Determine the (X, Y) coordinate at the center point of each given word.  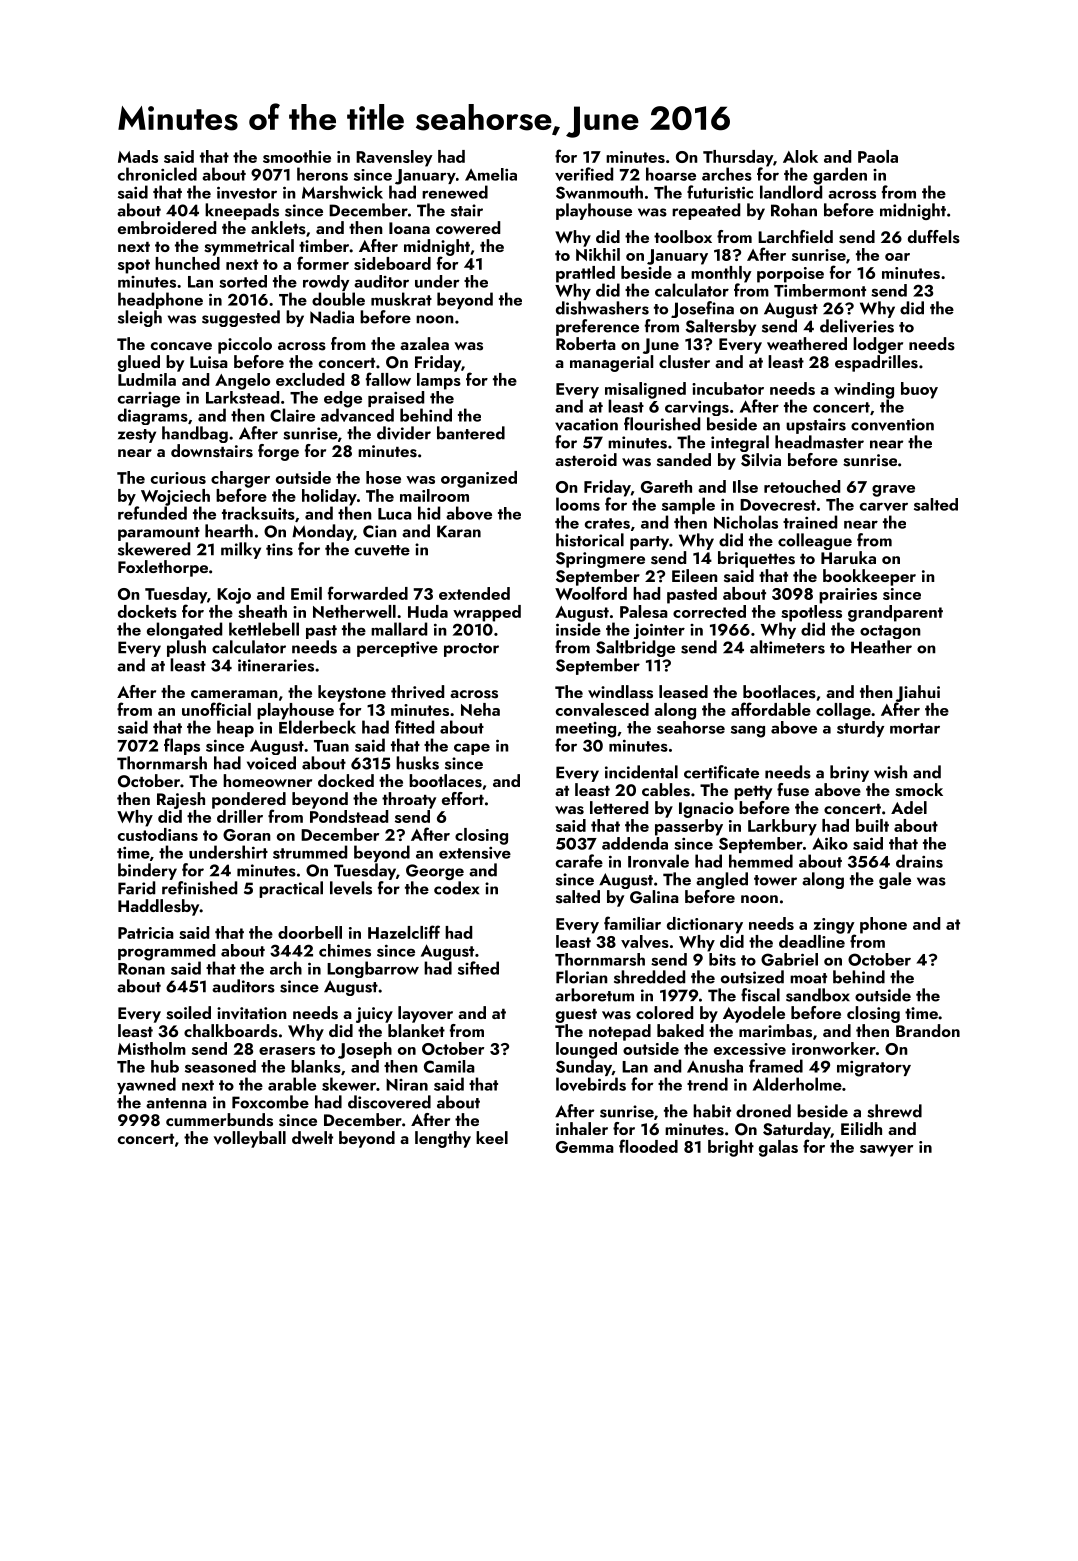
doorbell (310, 932)
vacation (586, 424)
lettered (619, 807)
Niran (407, 1085)
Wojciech (175, 497)
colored (664, 1012)
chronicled (157, 174)
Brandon (928, 1030)
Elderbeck (317, 727)
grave (893, 491)
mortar (915, 728)
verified (584, 174)
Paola (878, 156)
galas (778, 1148)
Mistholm (152, 1048)
